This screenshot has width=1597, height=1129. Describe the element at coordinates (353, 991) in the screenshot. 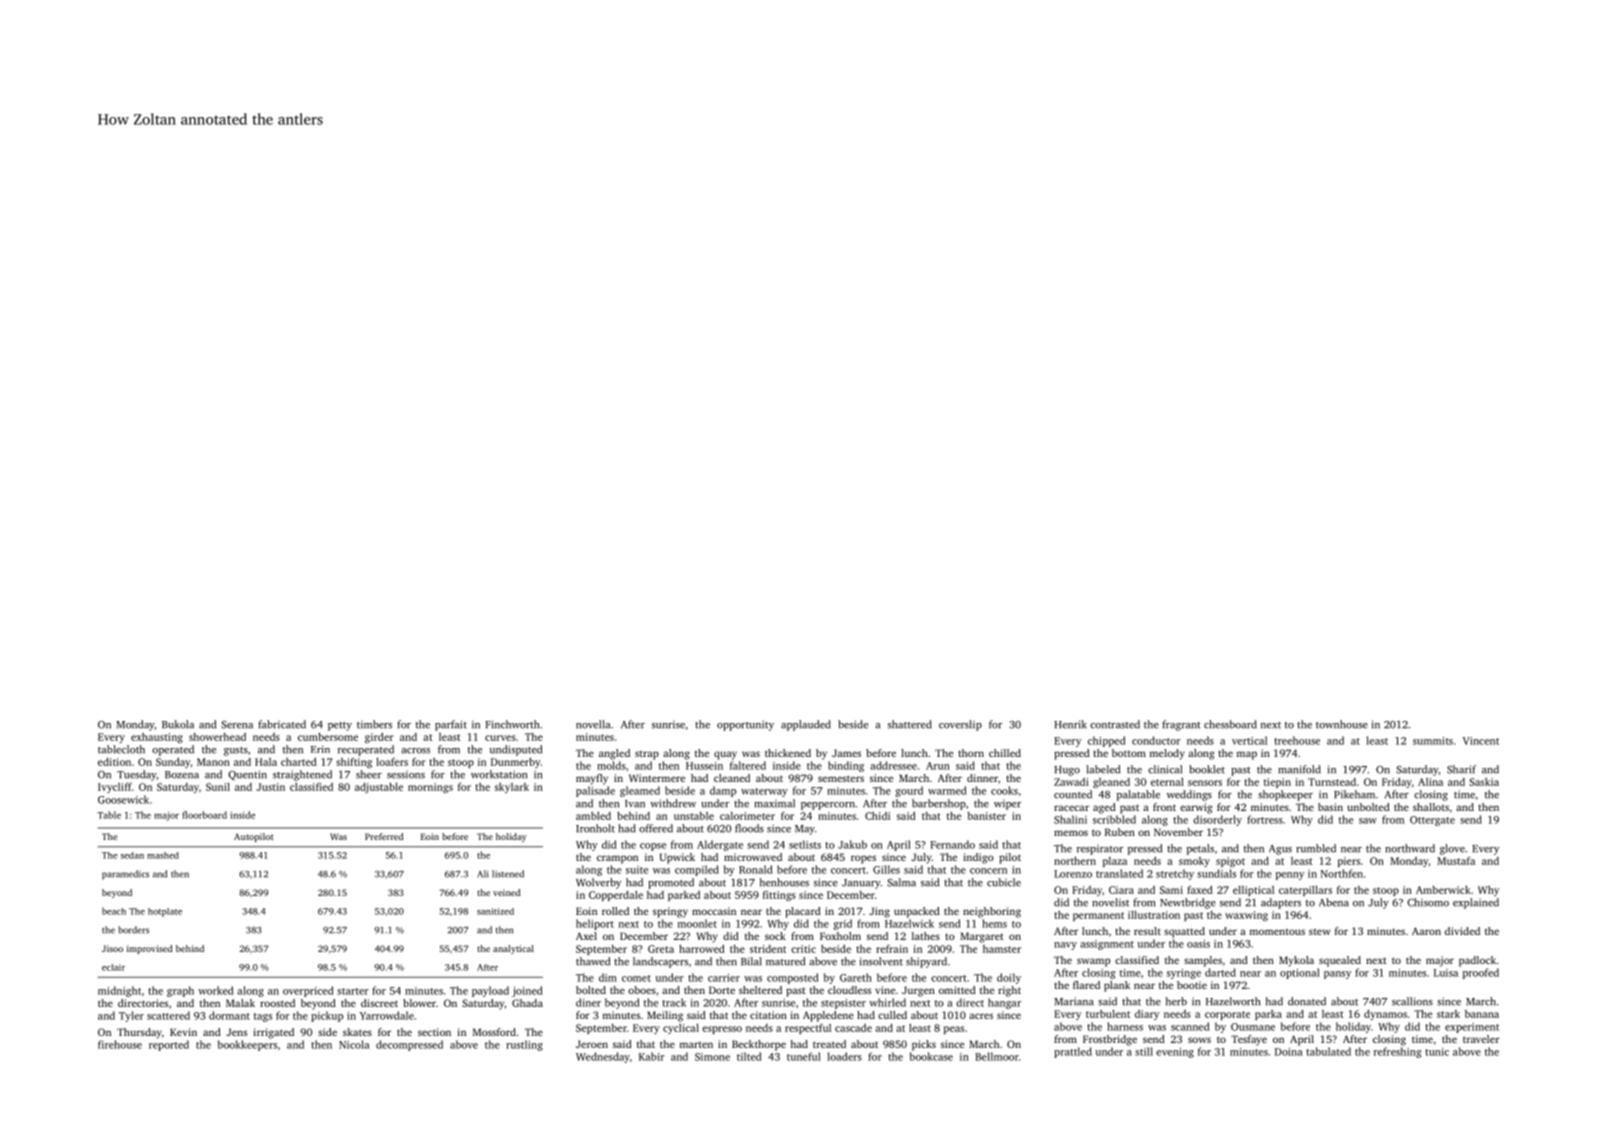

I see `starter` at that location.
